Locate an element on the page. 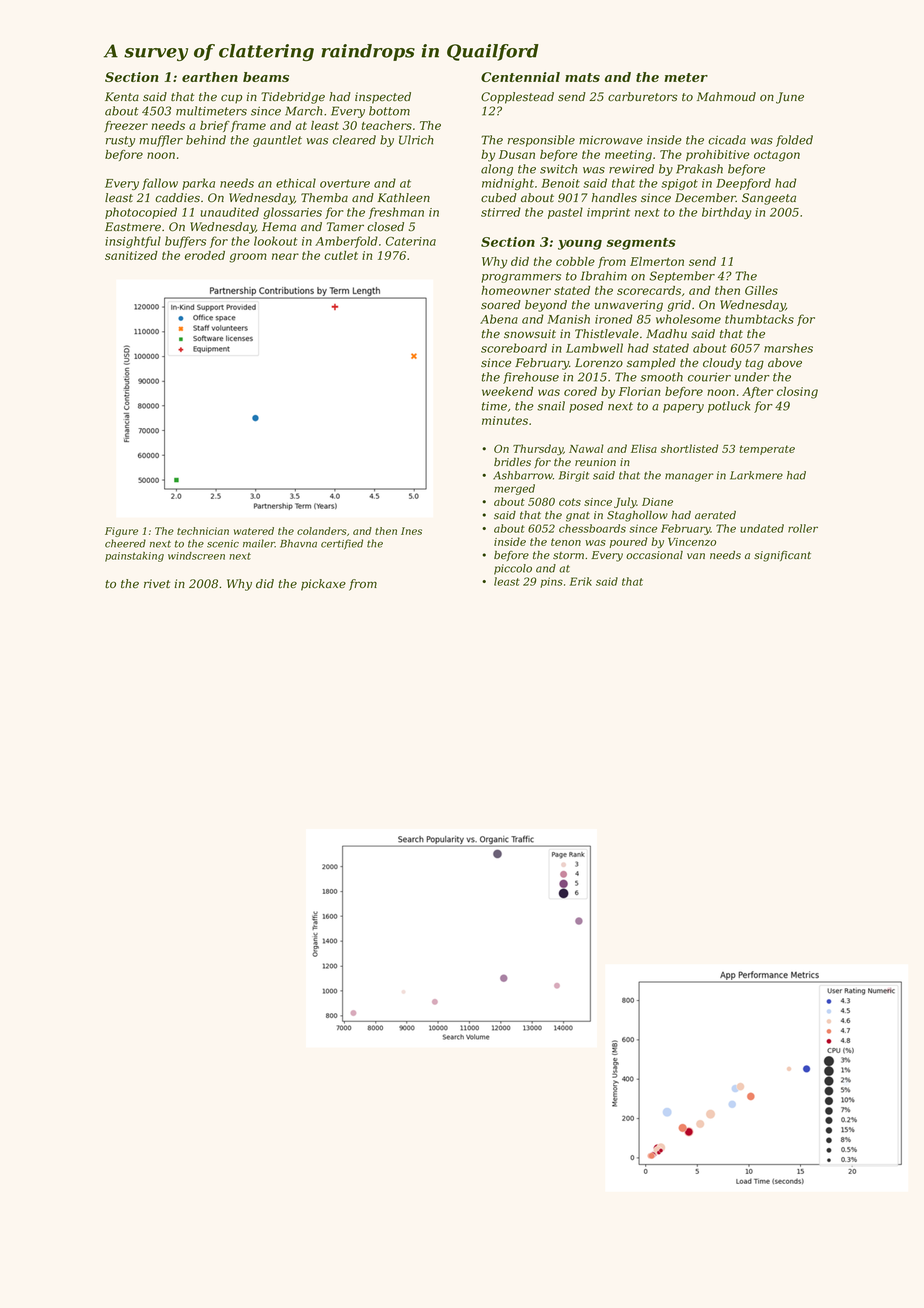  mats is located at coordinates (582, 77).
